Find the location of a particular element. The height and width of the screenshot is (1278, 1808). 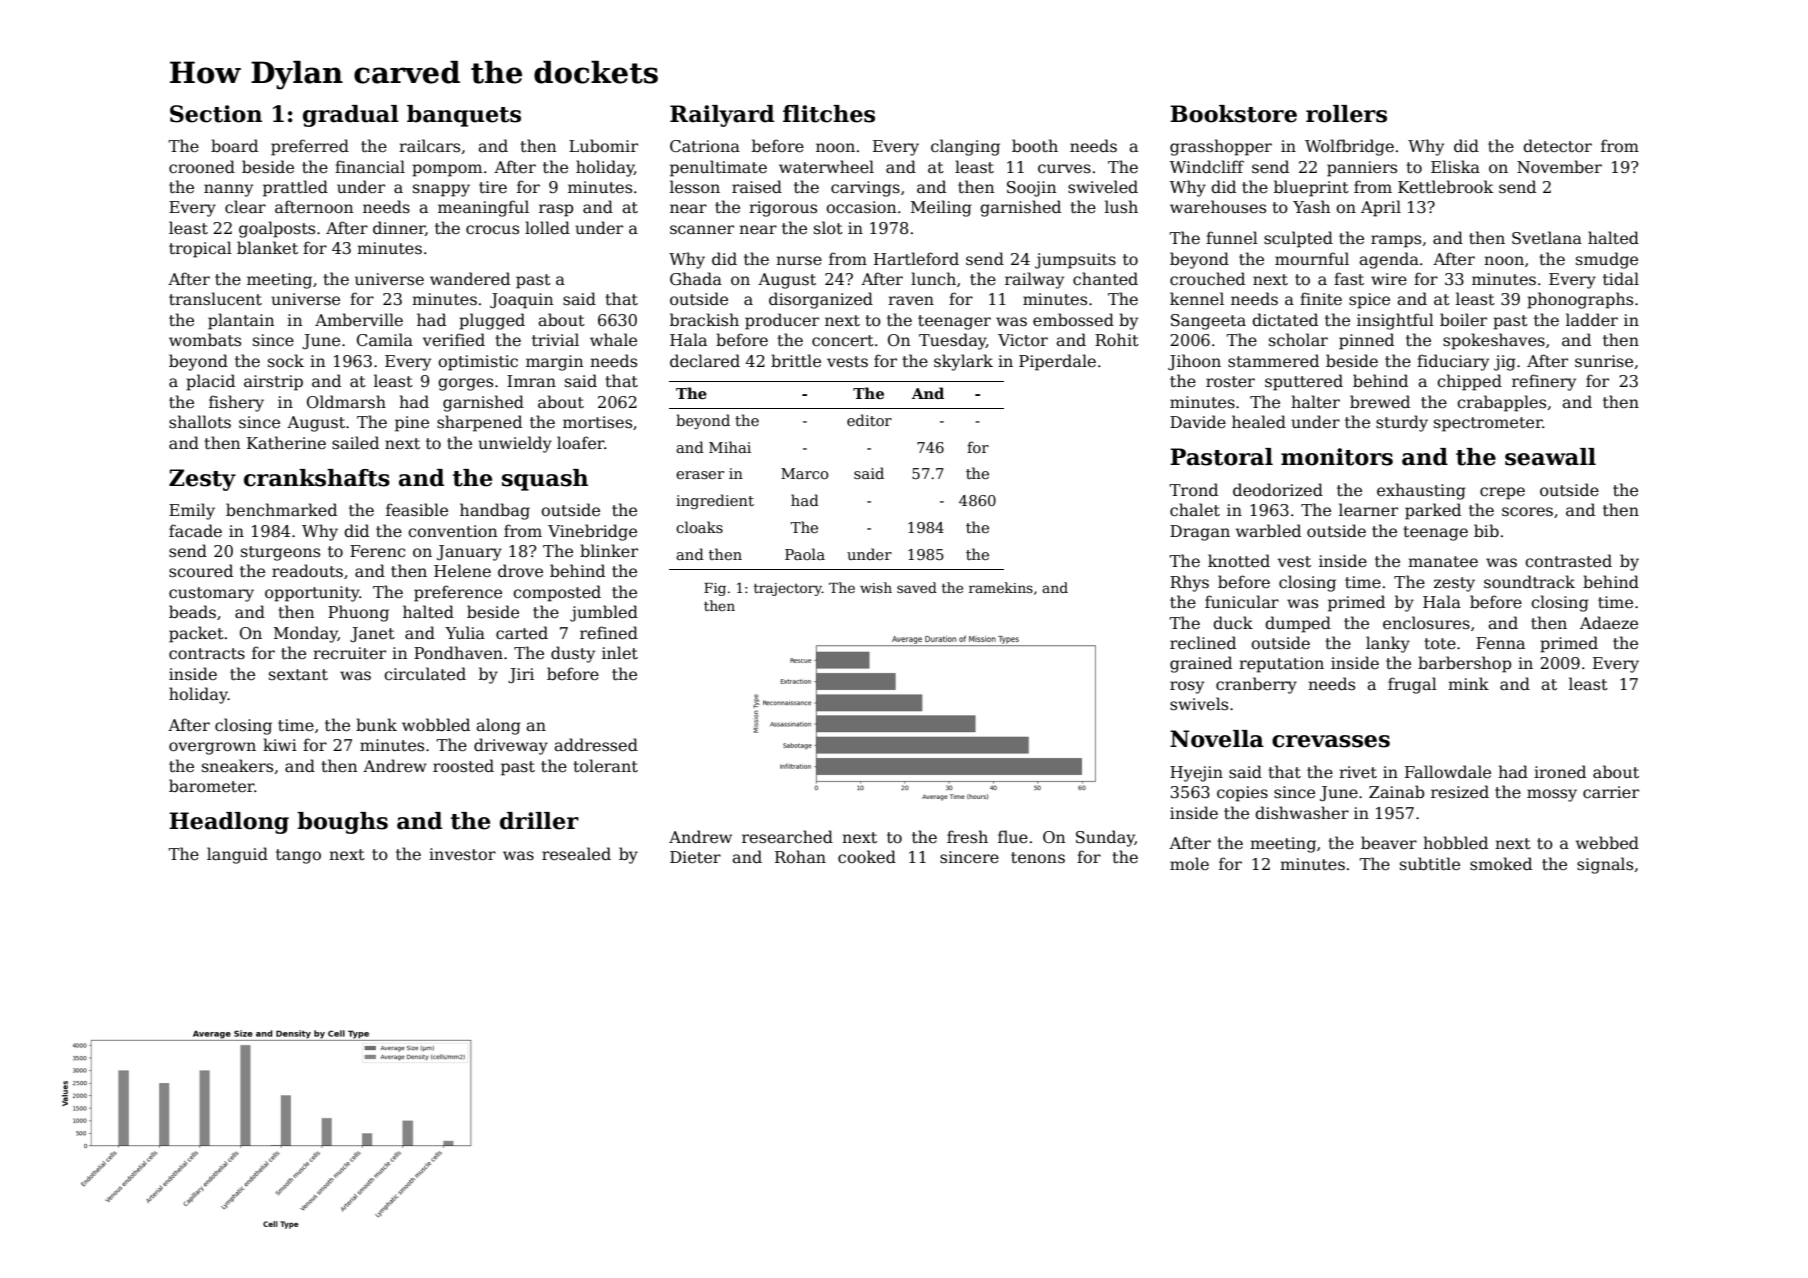

Dragan is located at coordinates (1200, 533).
